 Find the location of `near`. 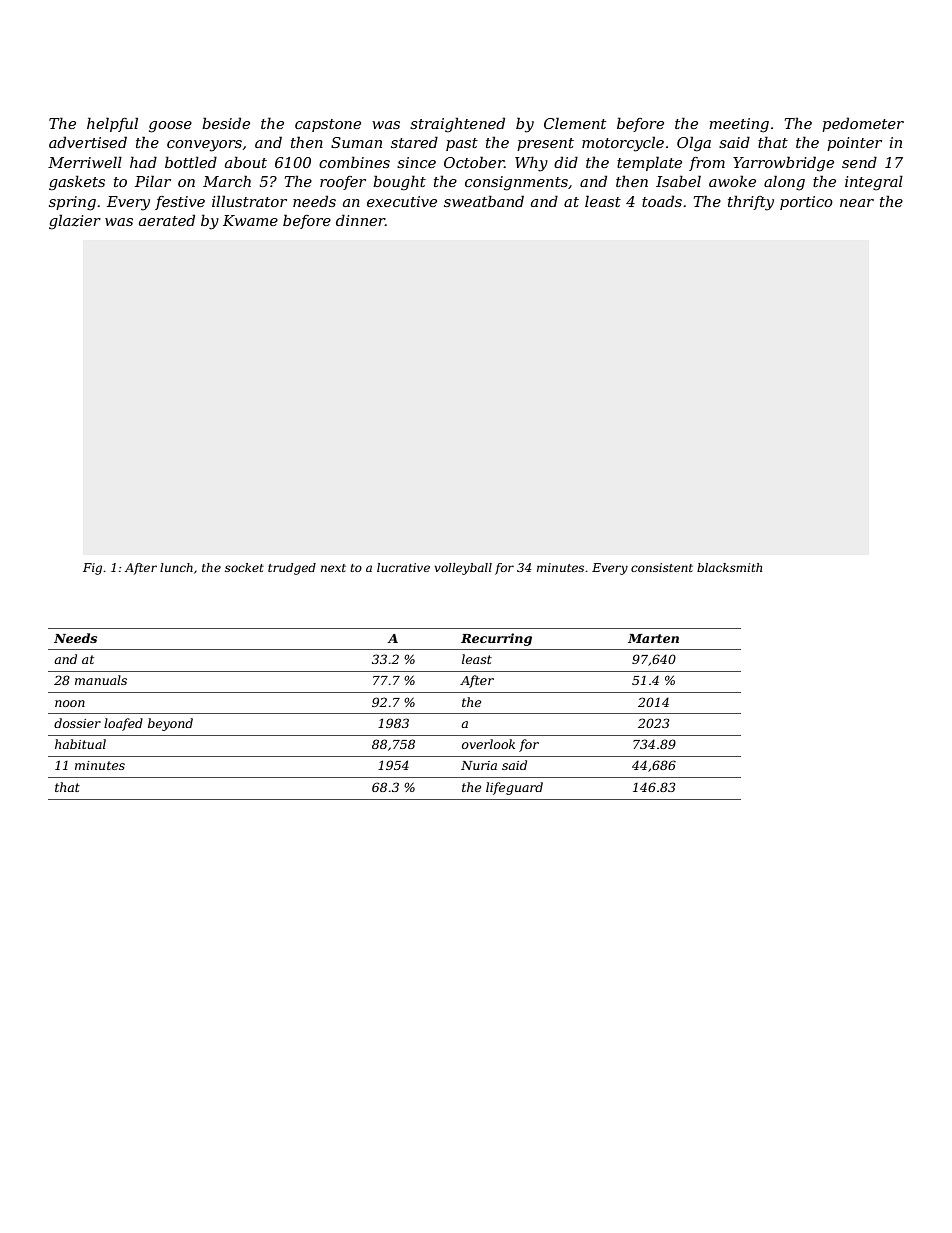

near is located at coordinates (857, 203).
